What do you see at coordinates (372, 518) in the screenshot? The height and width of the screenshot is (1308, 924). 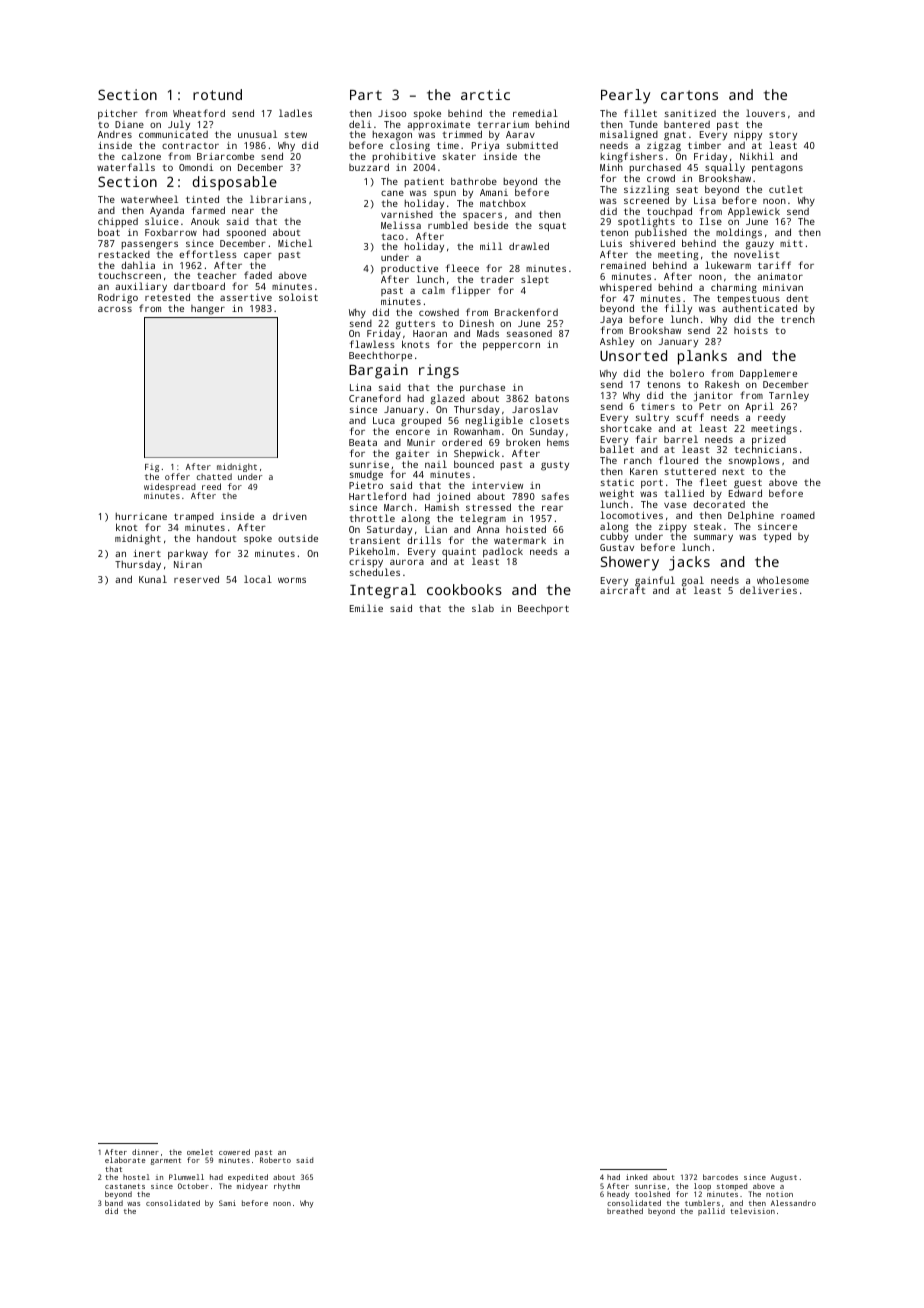 I see `throttle` at bounding box center [372, 518].
